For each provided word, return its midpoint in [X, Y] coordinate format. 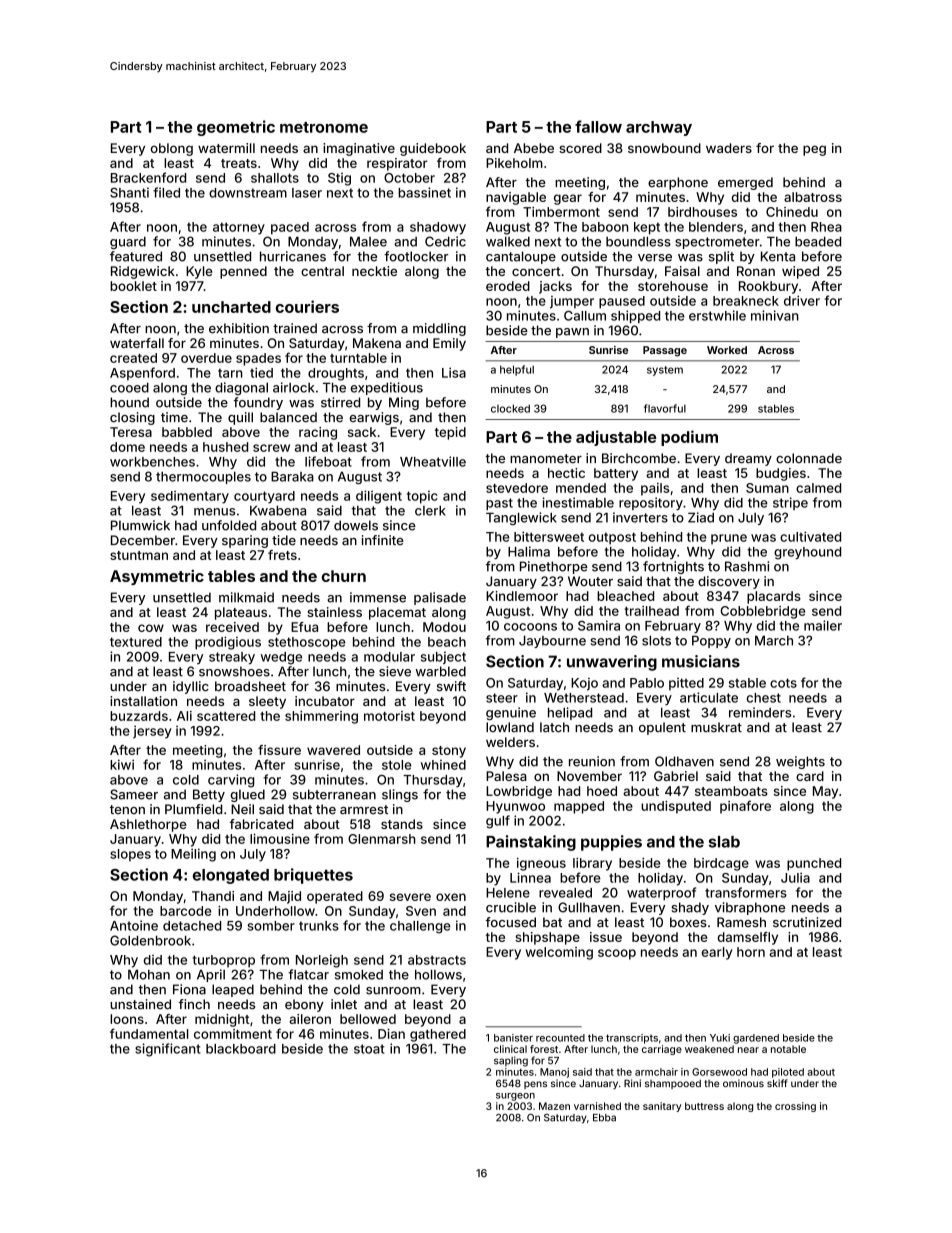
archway [659, 128]
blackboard [241, 1049]
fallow [598, 126]
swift [451, 686]
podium [689, 438]
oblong [172, 149]
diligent [379, 497]
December [143, 540]
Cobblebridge [763, 612]
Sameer [134, 794]
